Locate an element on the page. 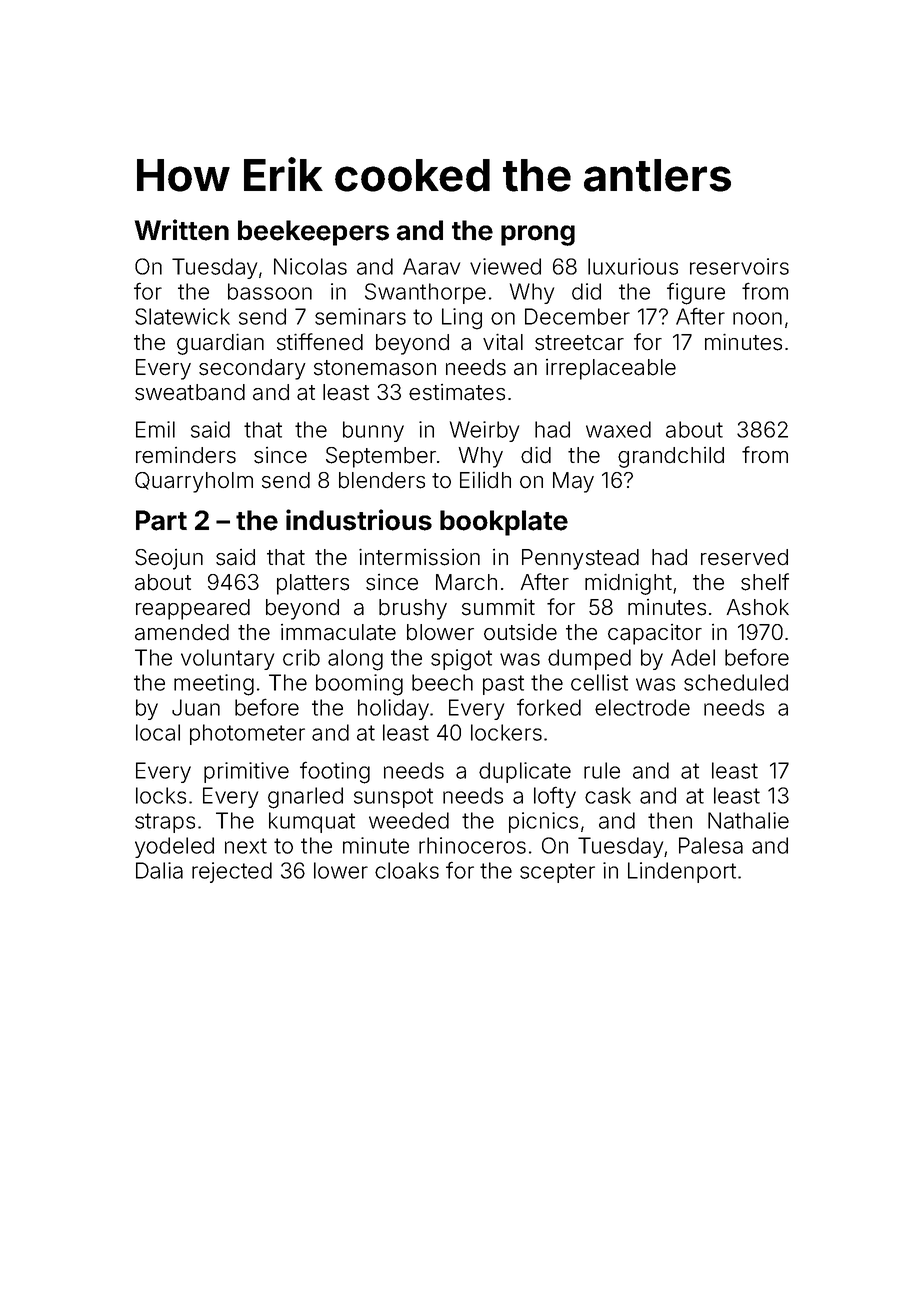  scepter is located at coordinates (557, 873).
